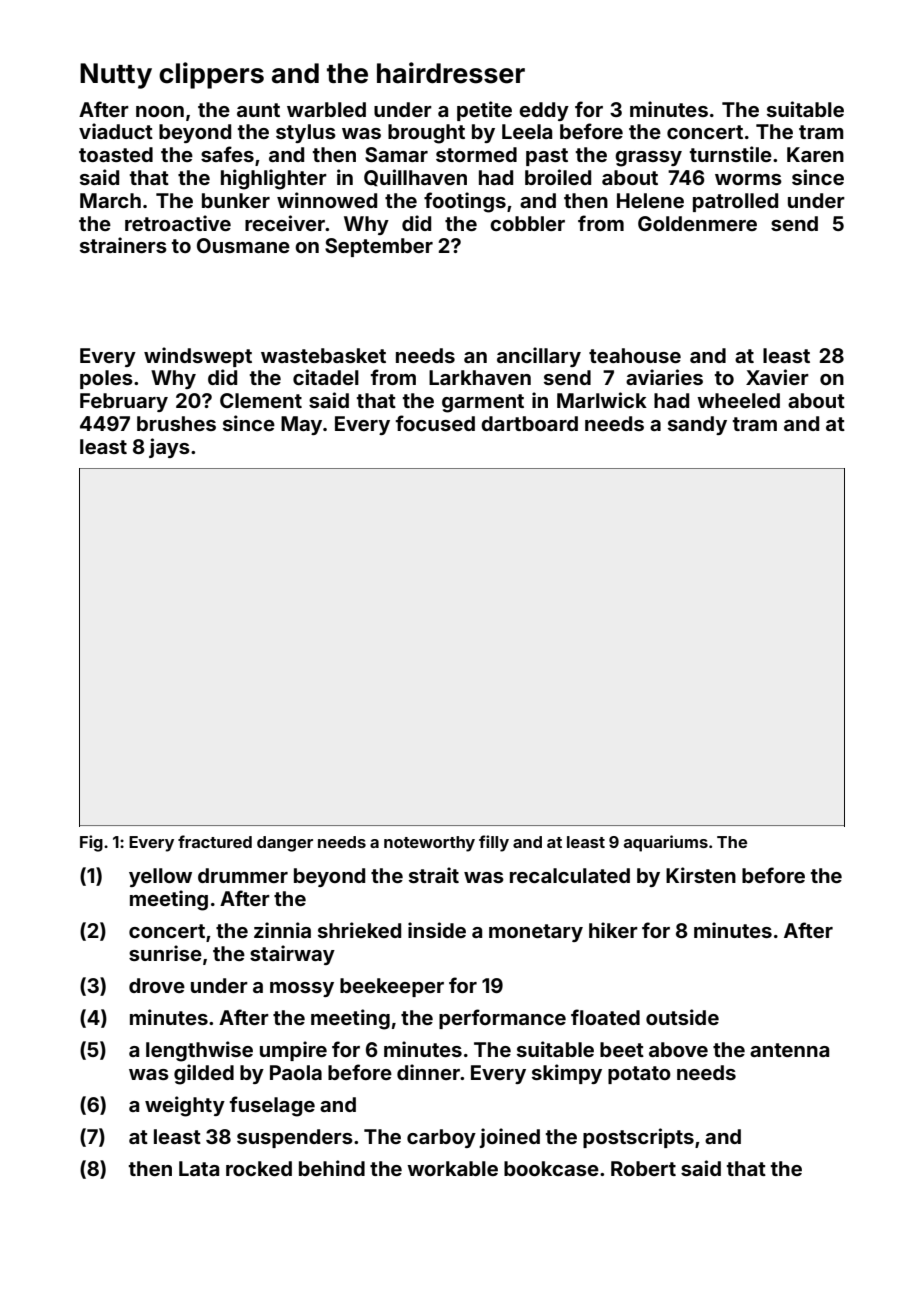 The height and width of the screenshot is (1308, 924). Describe the element at coordinates (666, 843) in the screenshot. I see `aquariums` at that location.
